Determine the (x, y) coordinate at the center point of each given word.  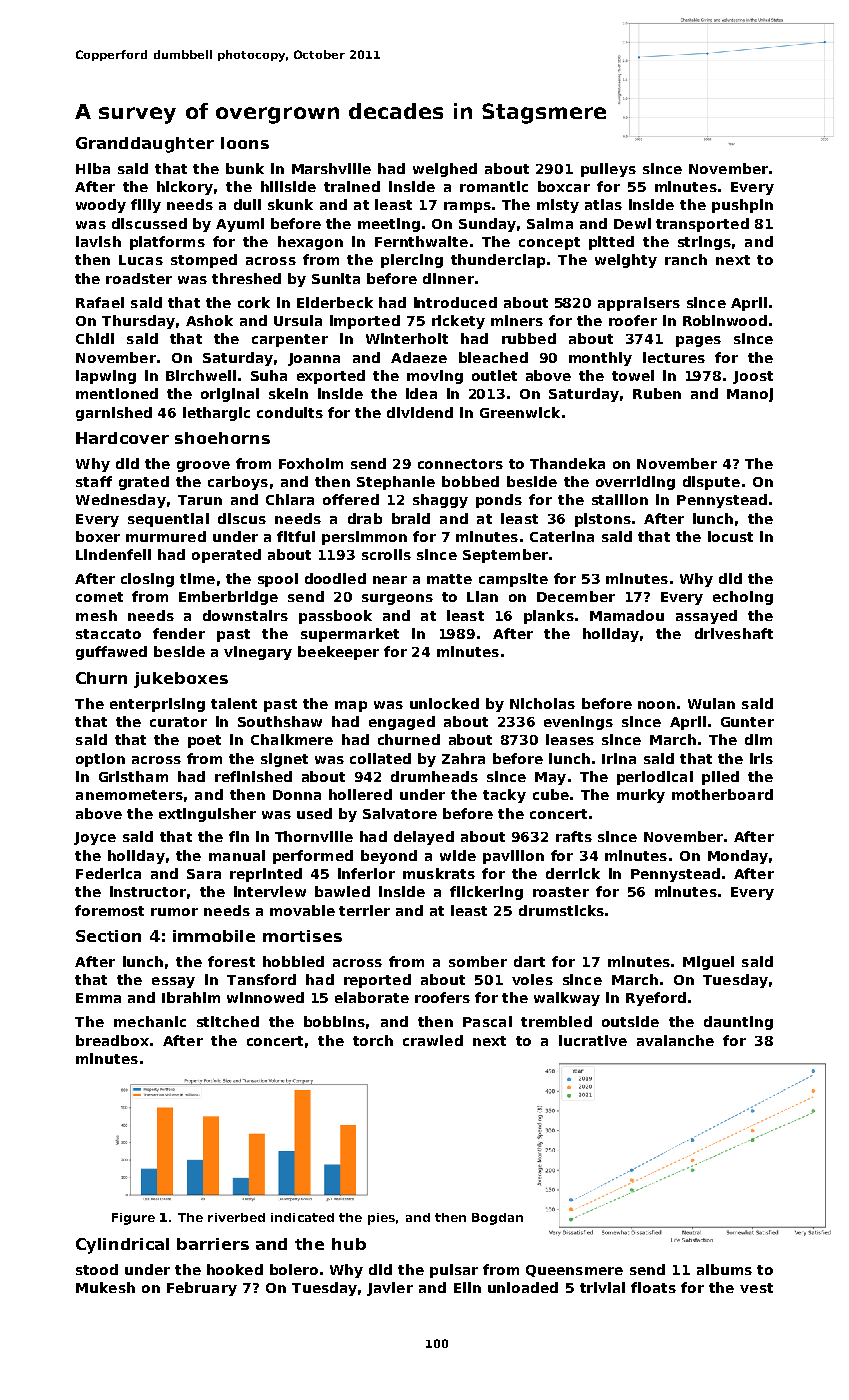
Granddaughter (145, 145)
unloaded (523, 1287)
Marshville (331, 168)
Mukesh (105, 1287)
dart (529, 961)
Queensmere (574, 1271)
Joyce (95, 838)
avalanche (675, 1040)
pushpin (742, 206)
